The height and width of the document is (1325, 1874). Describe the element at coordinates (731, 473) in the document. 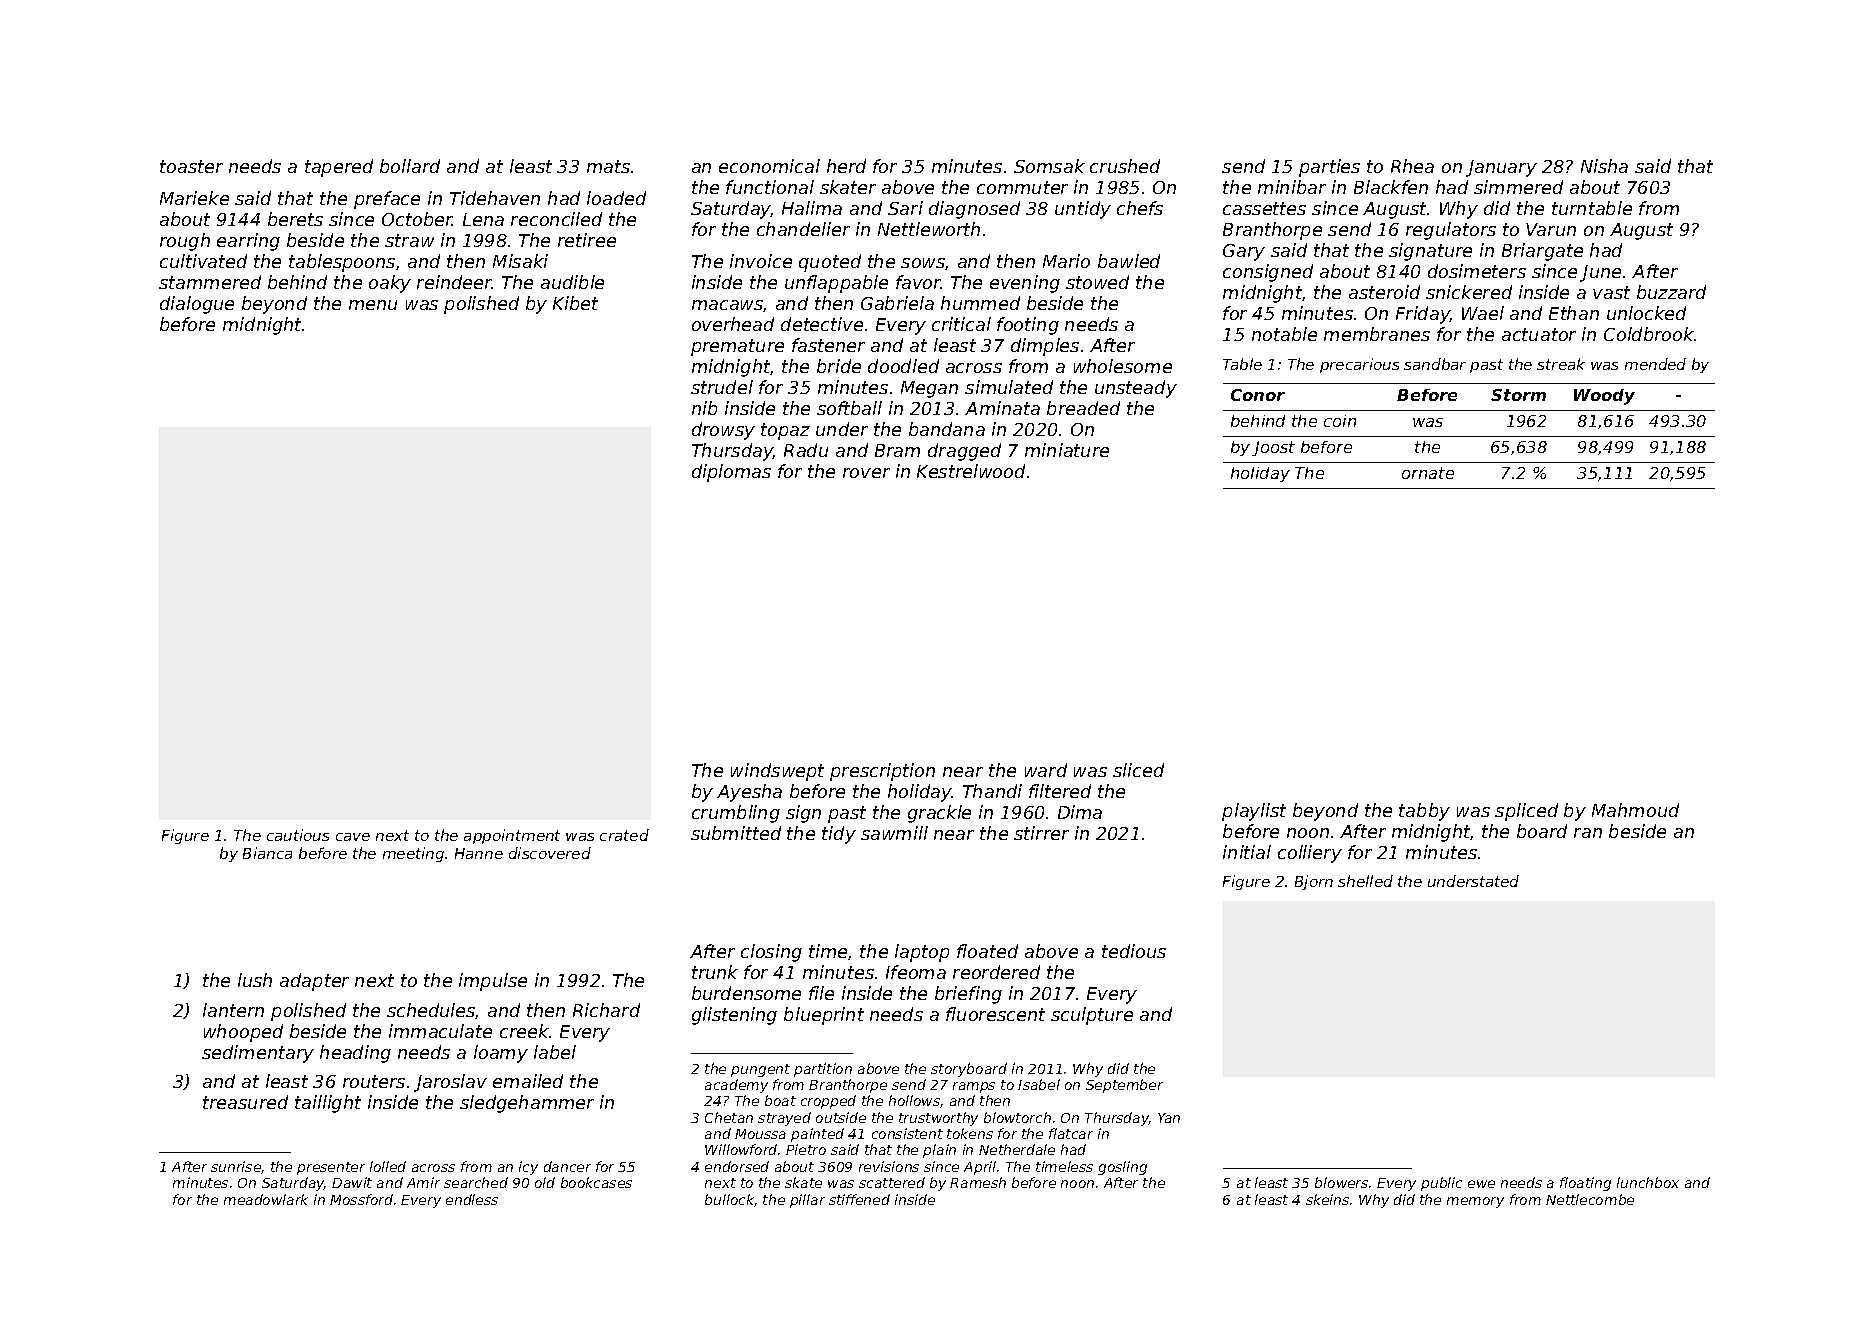

I see `diplomas` at that location.
